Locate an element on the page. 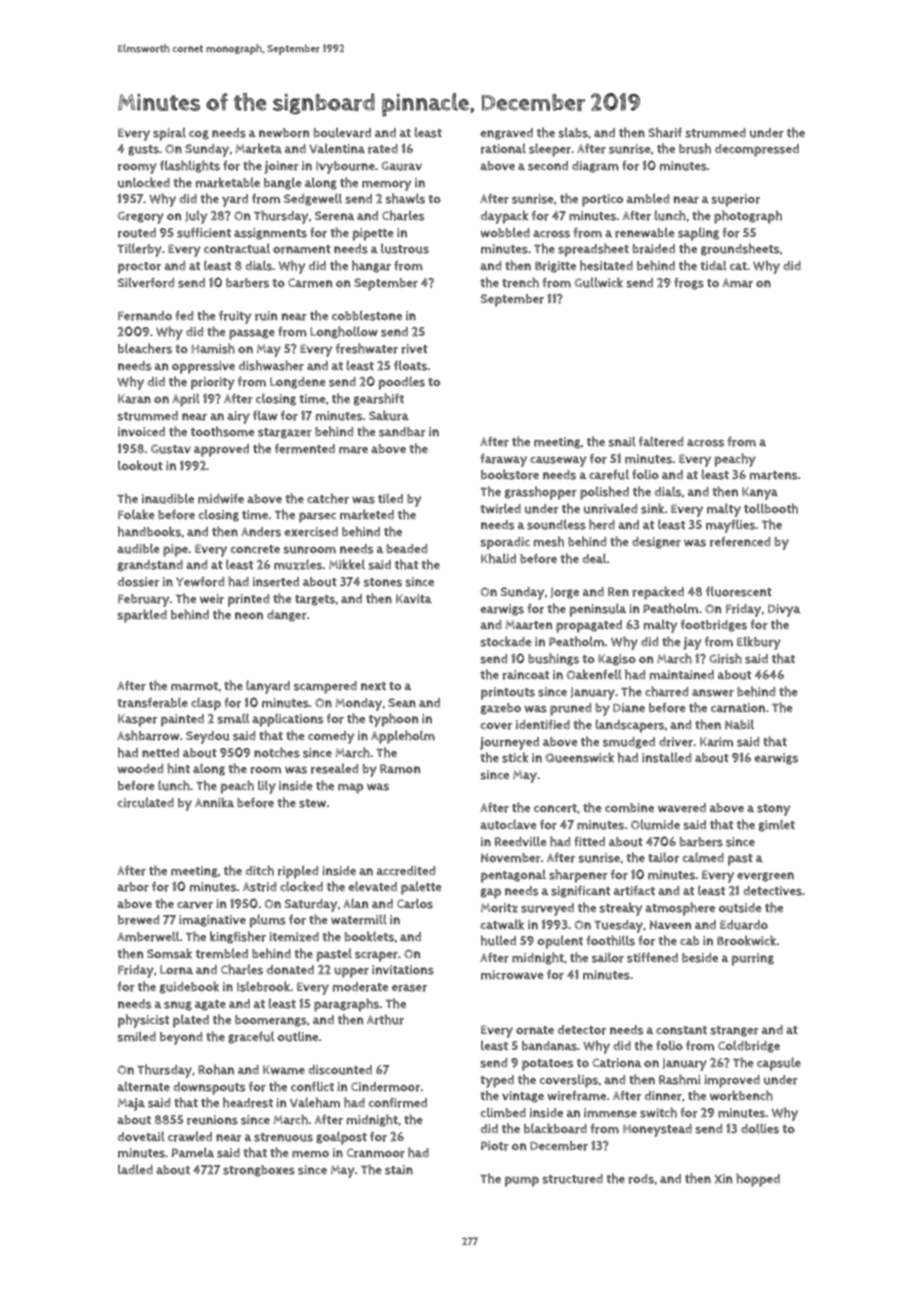  ladled is located at coordinates (135, 1169).
